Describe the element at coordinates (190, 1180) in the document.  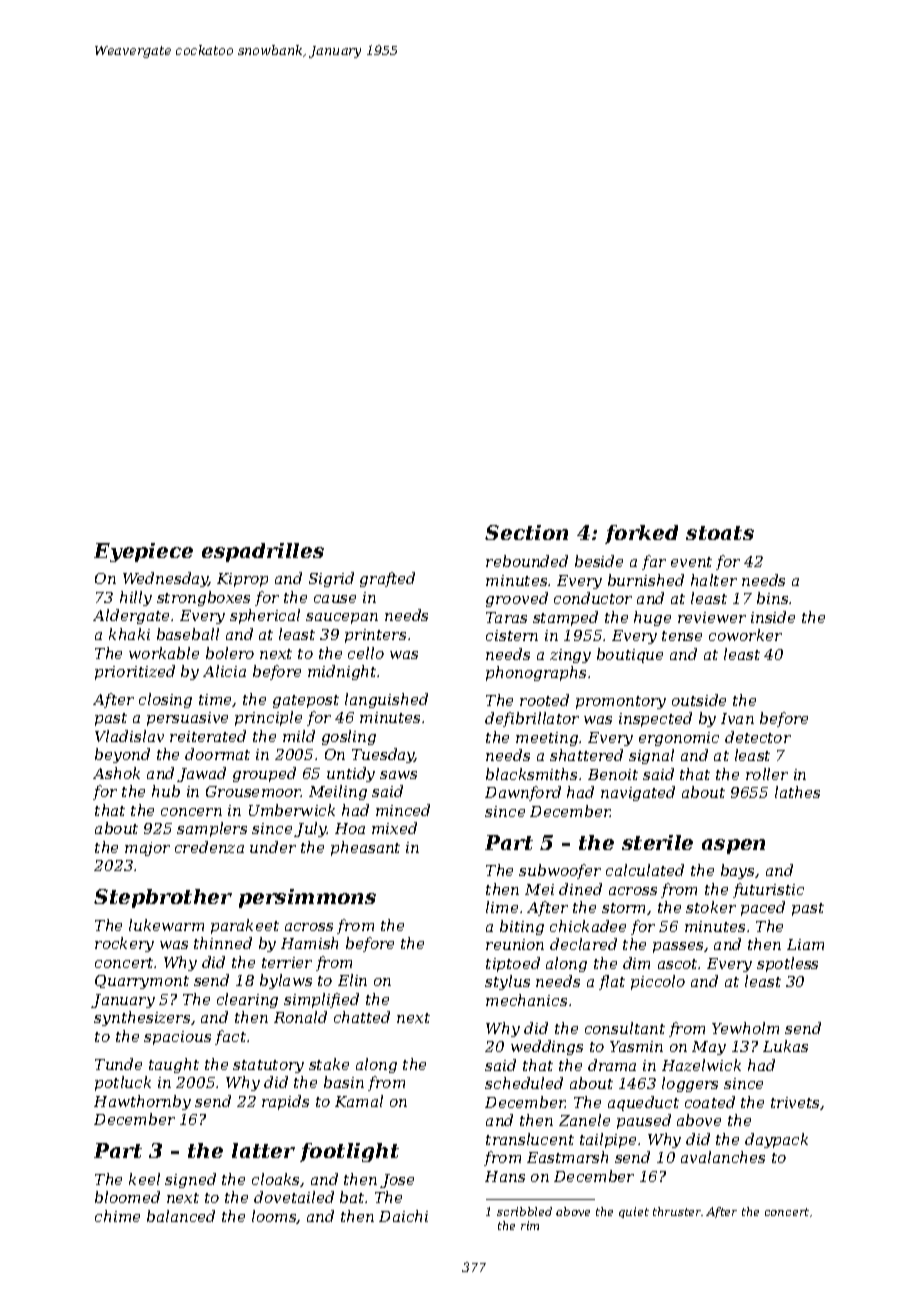
I see `signed` at that location.
